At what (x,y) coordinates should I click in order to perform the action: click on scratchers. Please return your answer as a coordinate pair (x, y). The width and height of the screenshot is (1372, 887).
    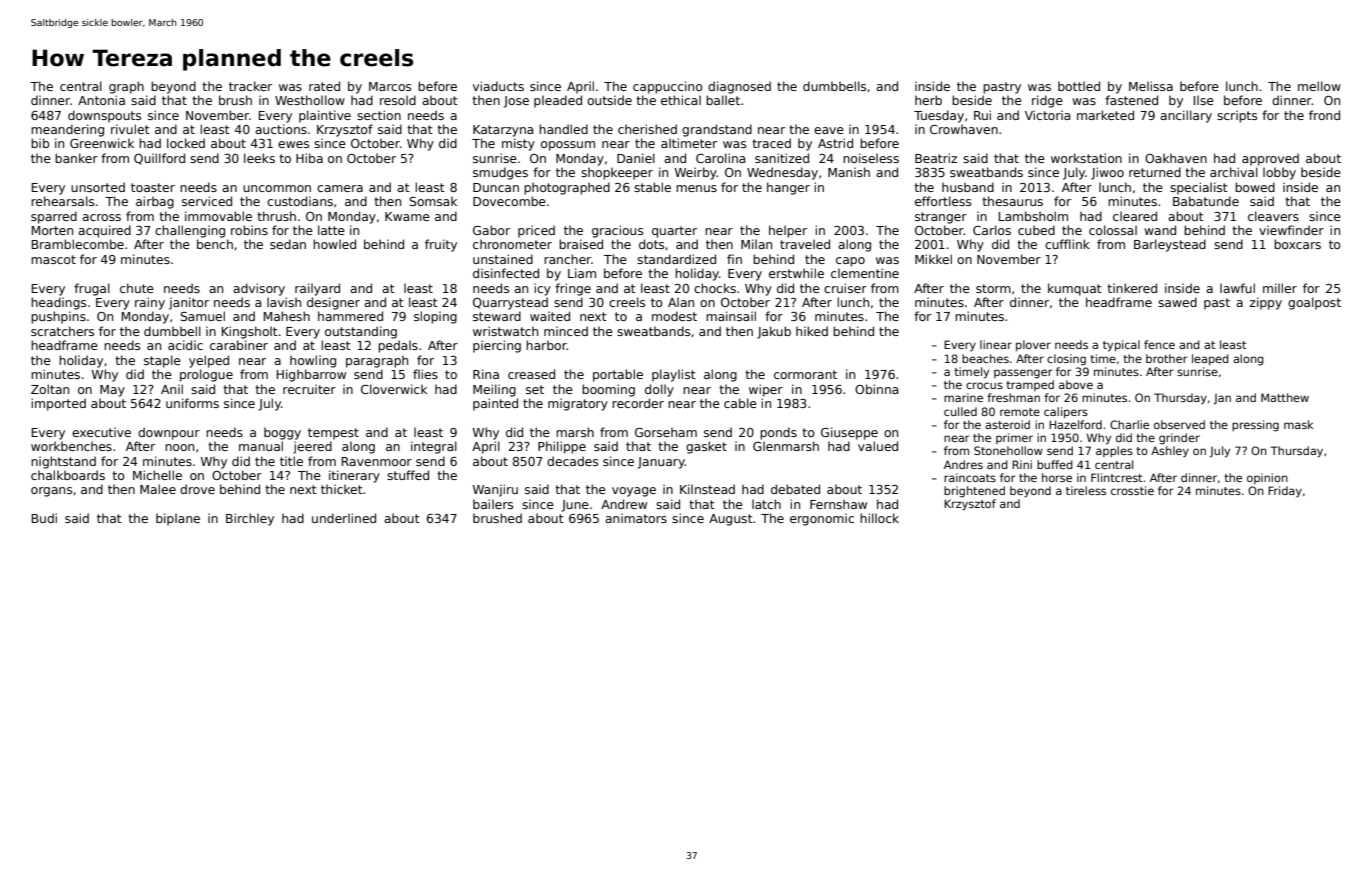
    Looking at the image, I should click on (62, 331).
